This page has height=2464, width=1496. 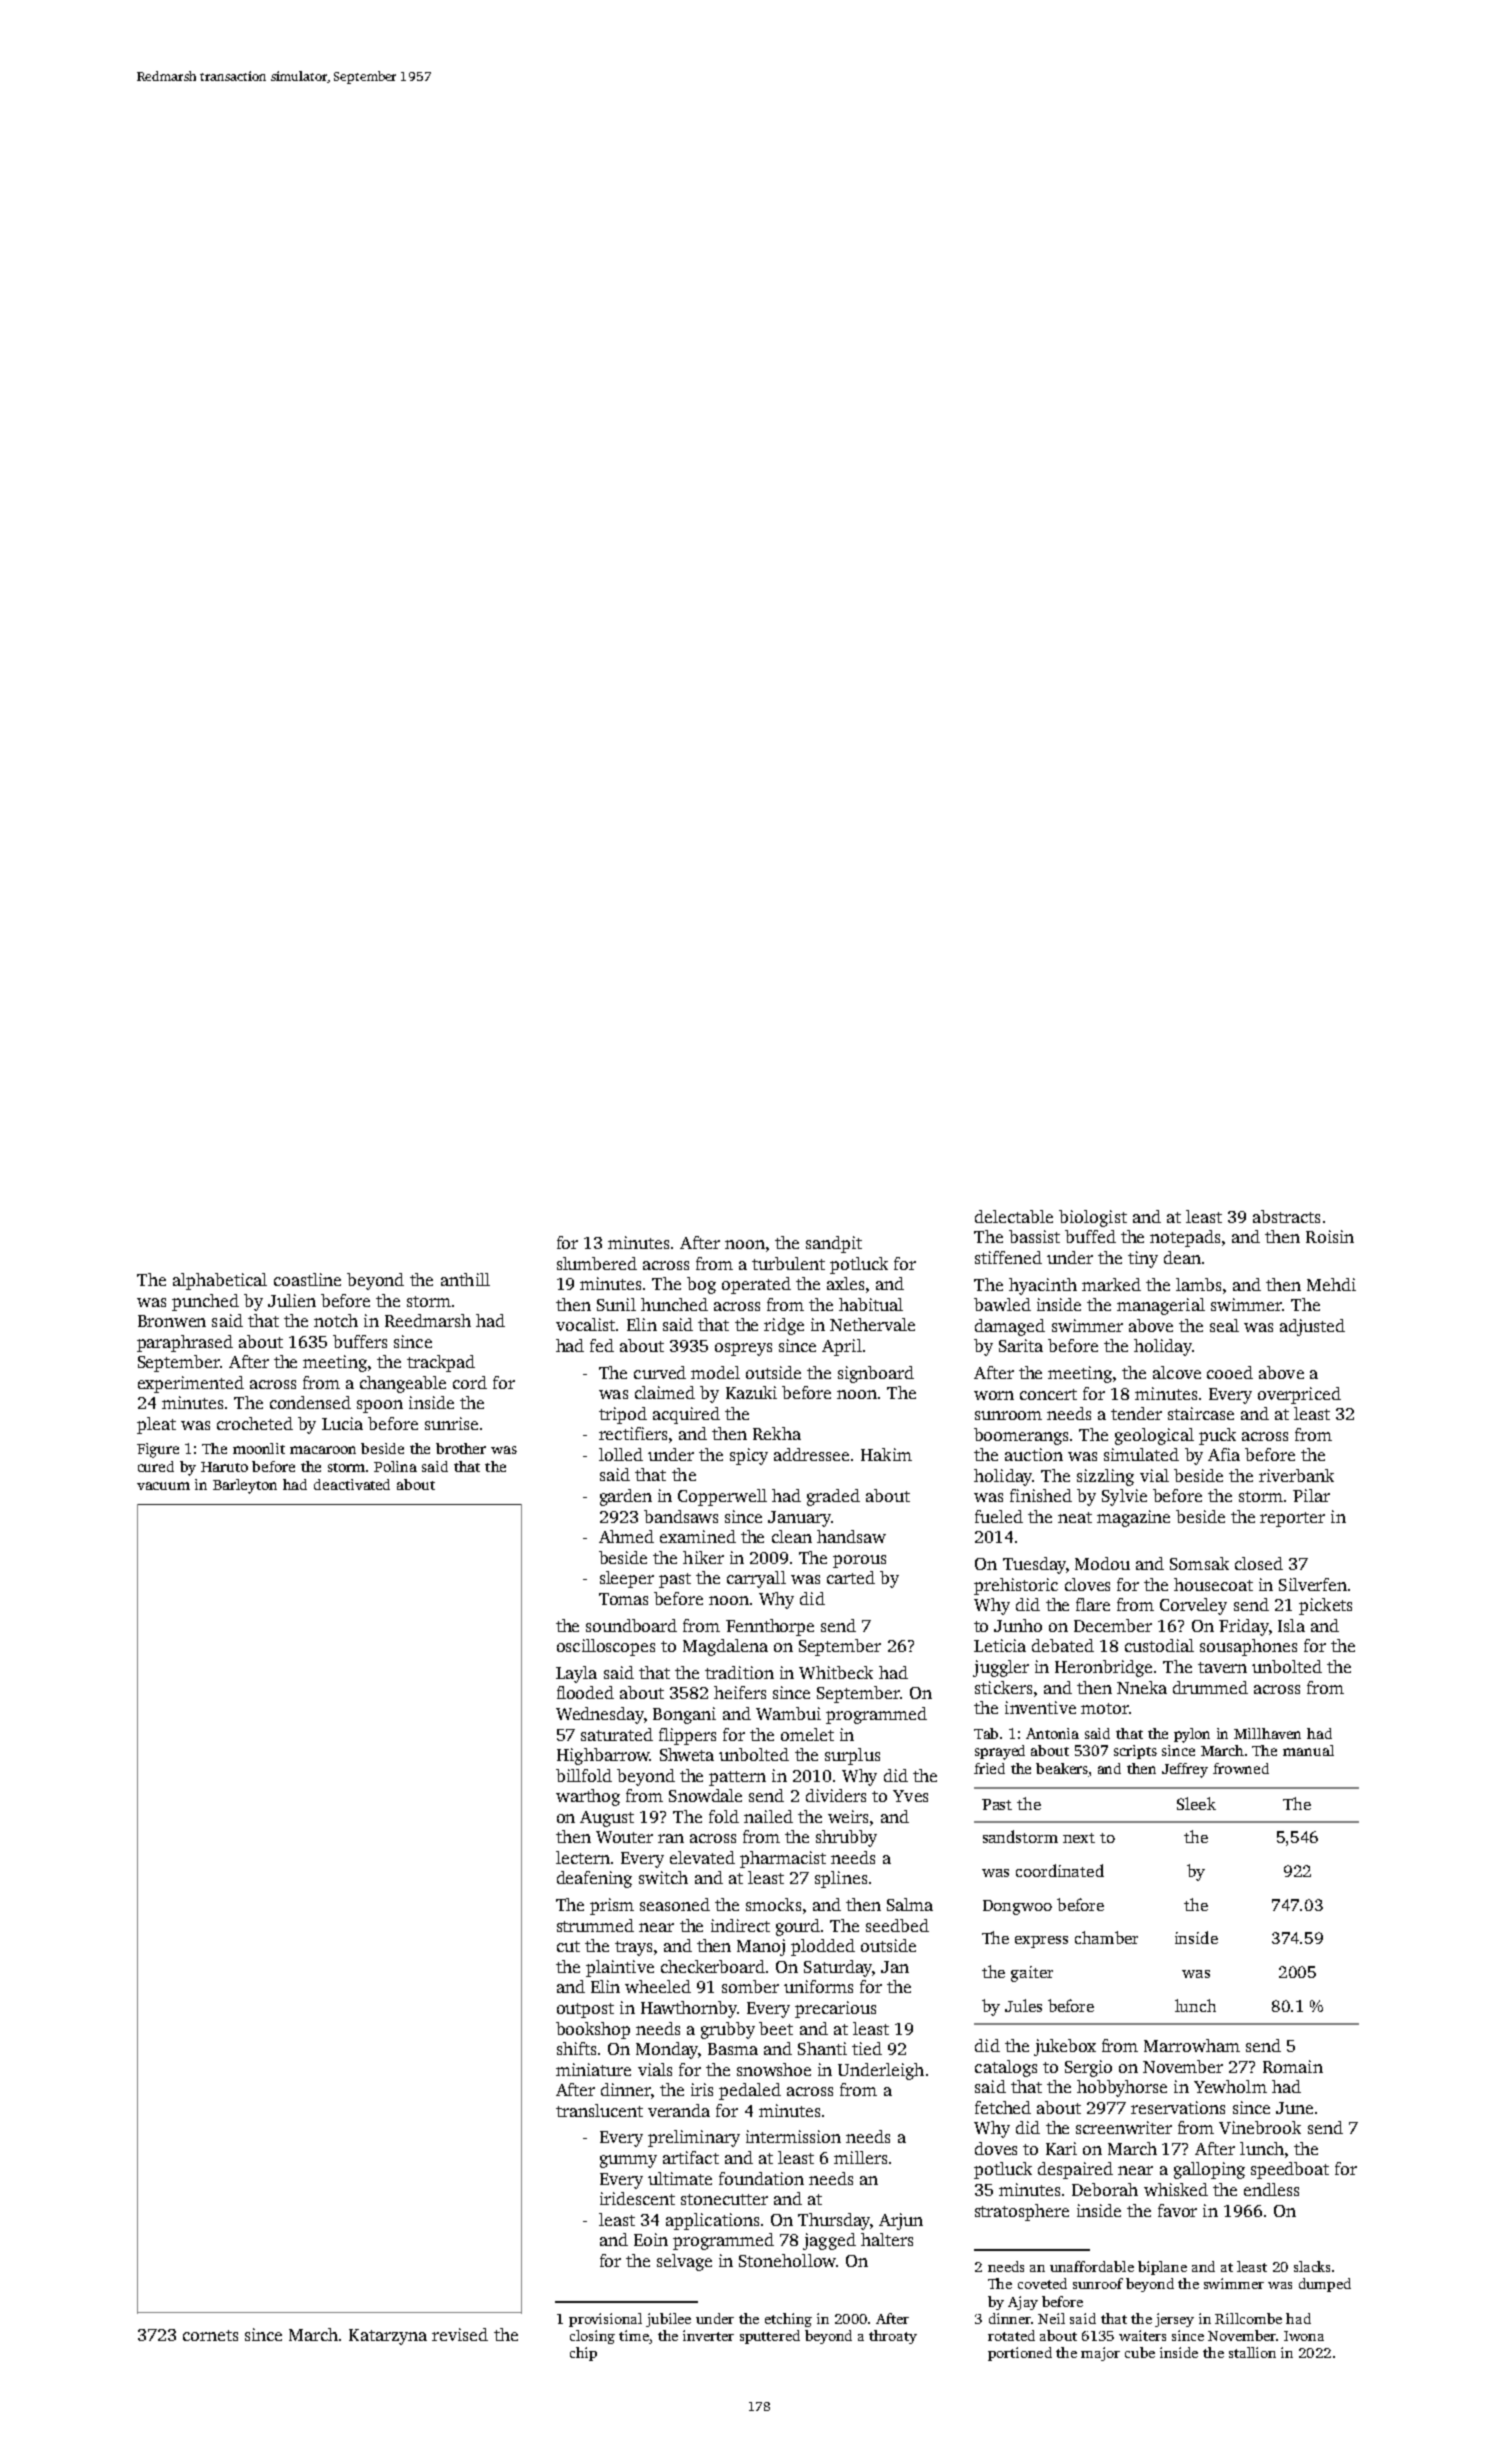 What do you see at coordinates (595, 1925) in the page?
I see `strummed` at bounding box center [595, 1925].
